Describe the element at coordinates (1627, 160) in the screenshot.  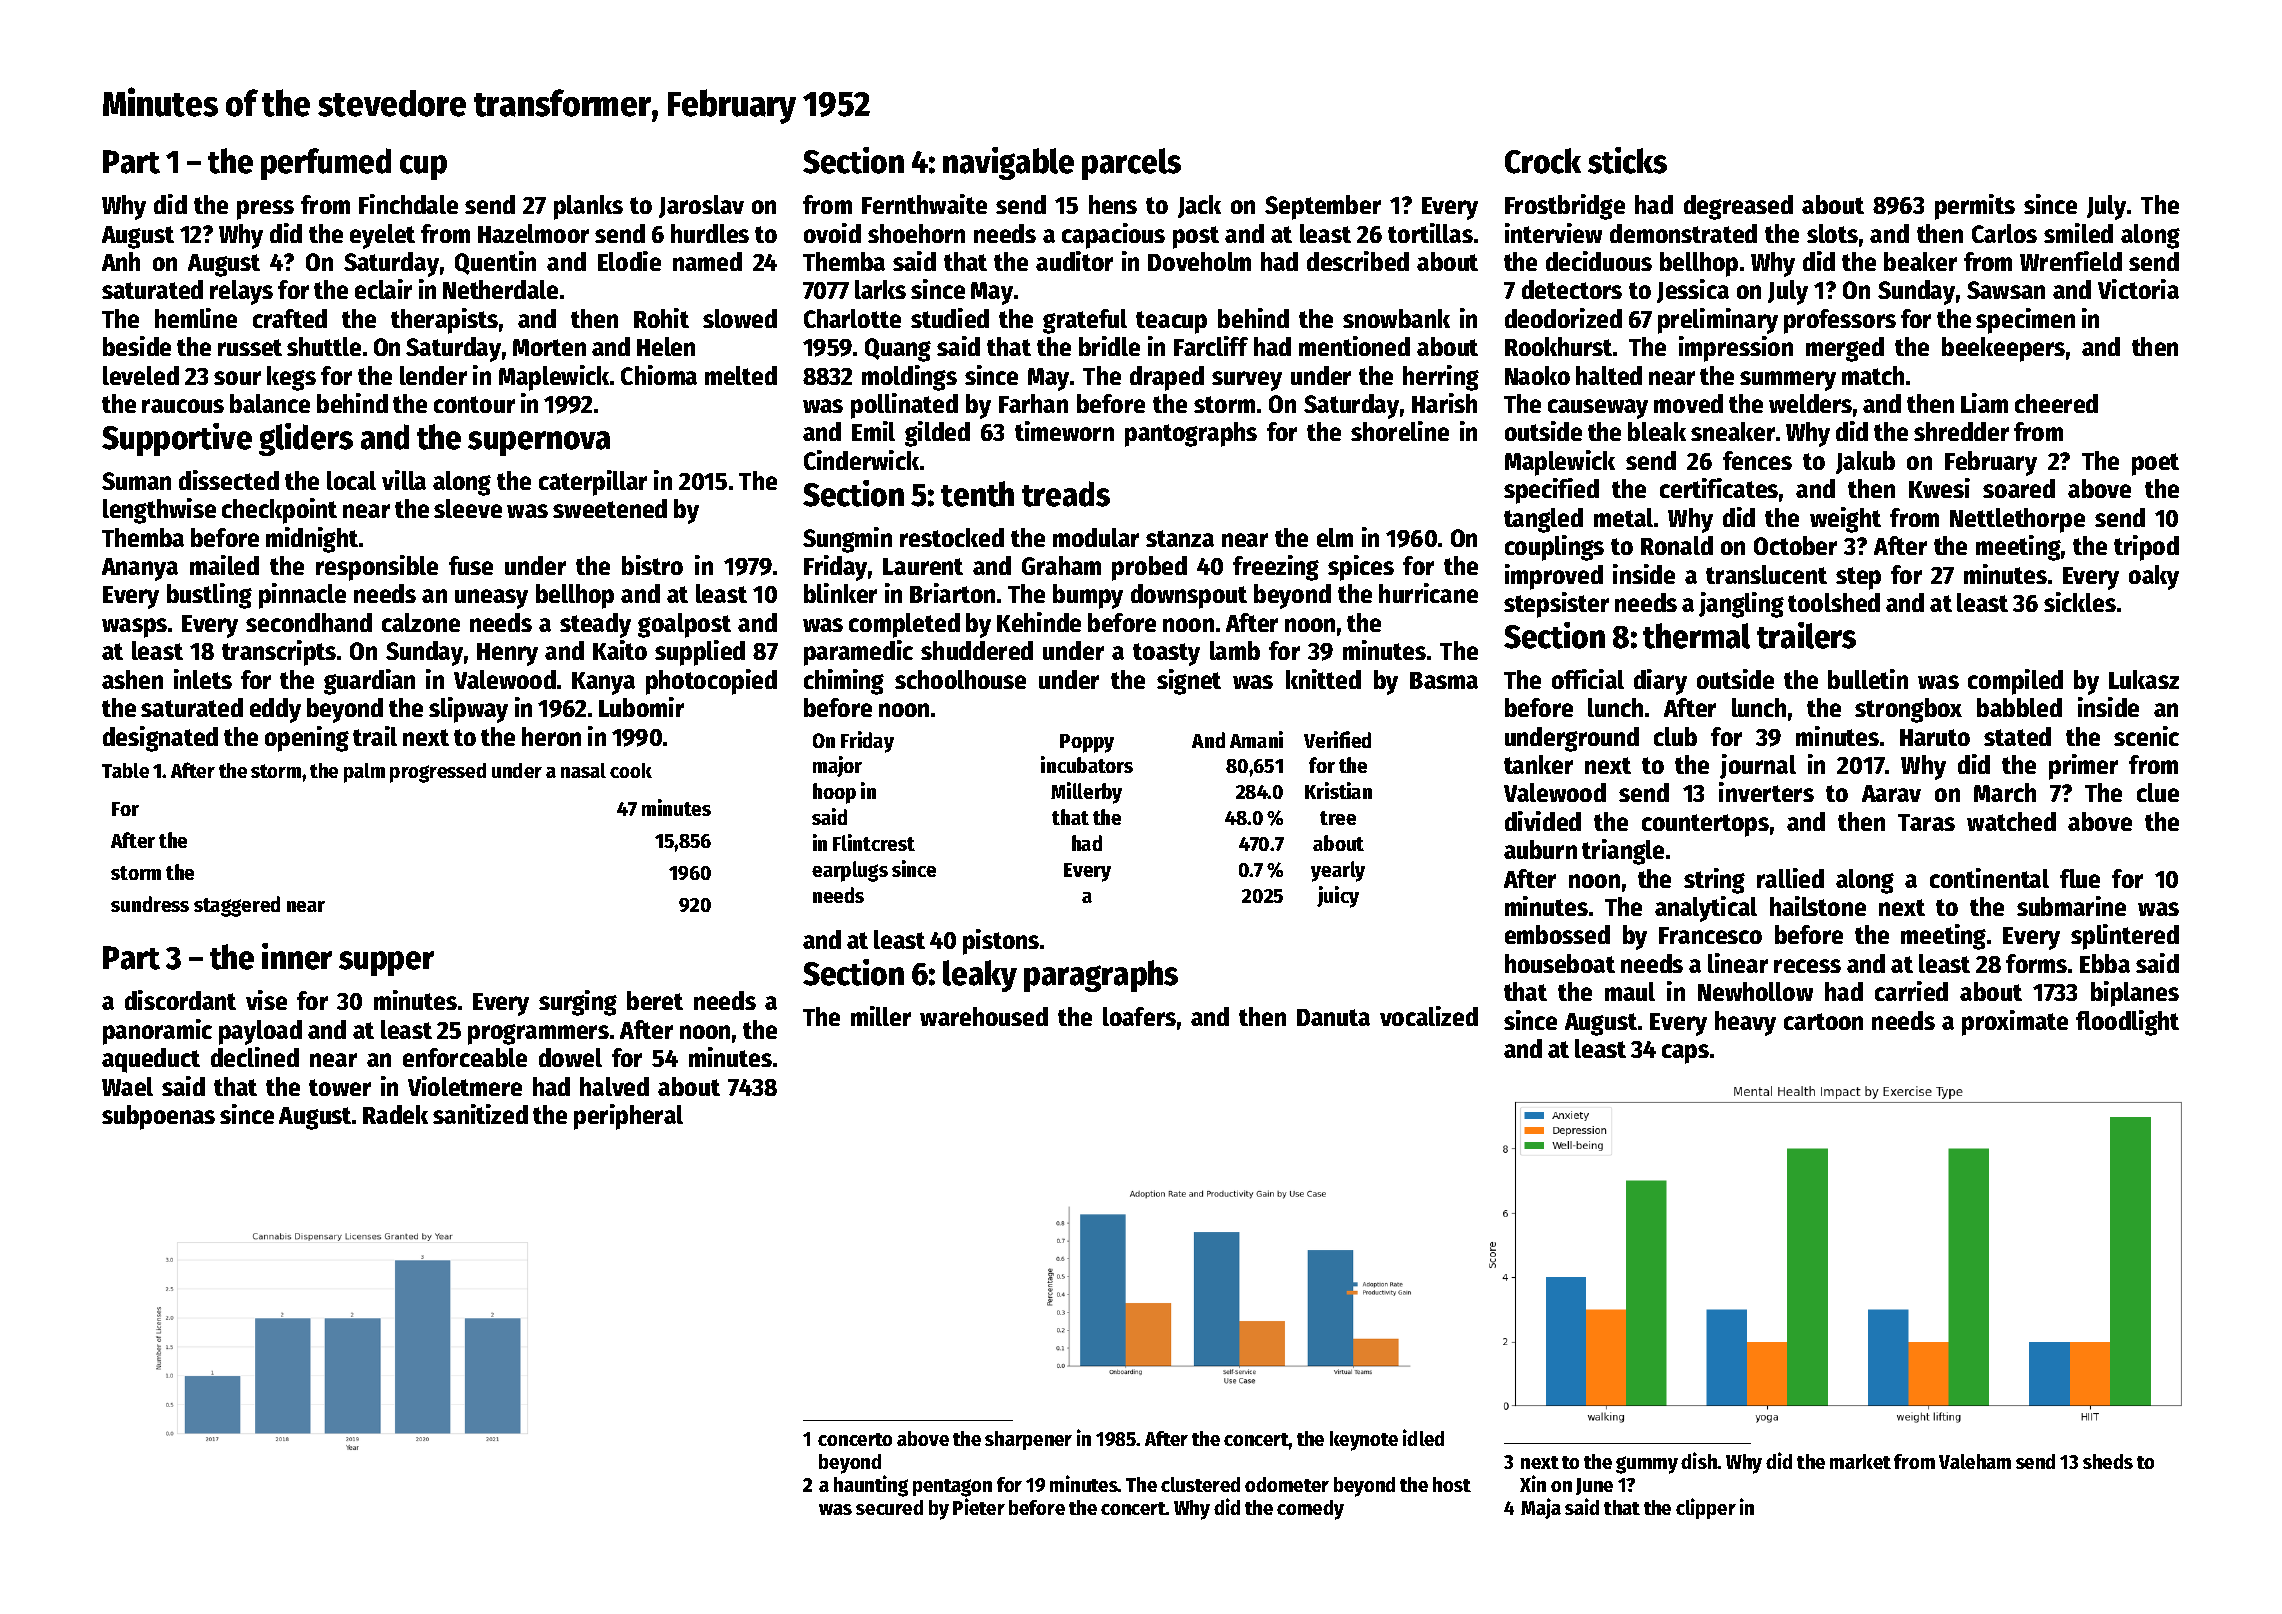
I see `sticks` at that location.
